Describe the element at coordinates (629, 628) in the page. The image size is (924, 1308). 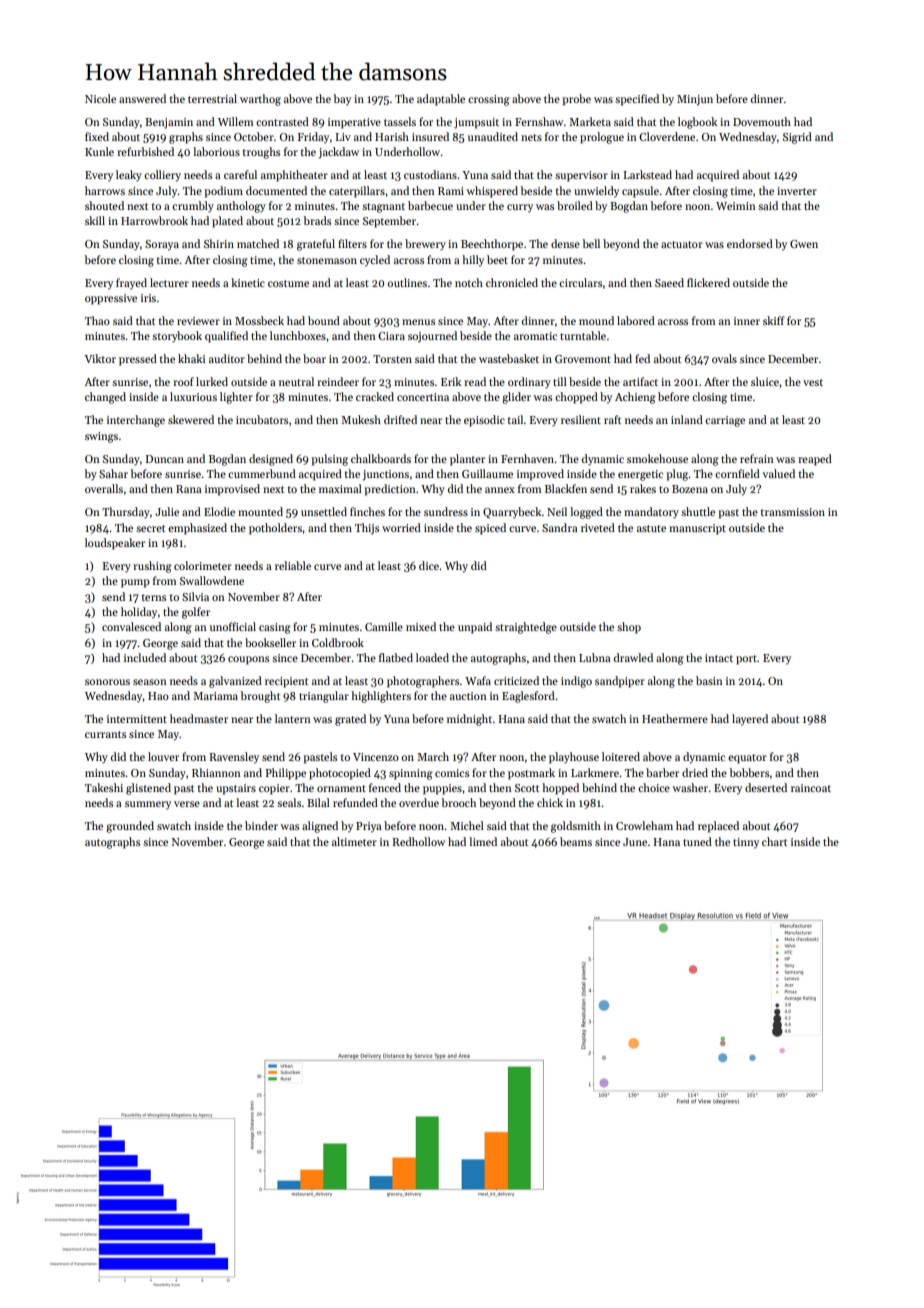
I see `shop` at that location.
